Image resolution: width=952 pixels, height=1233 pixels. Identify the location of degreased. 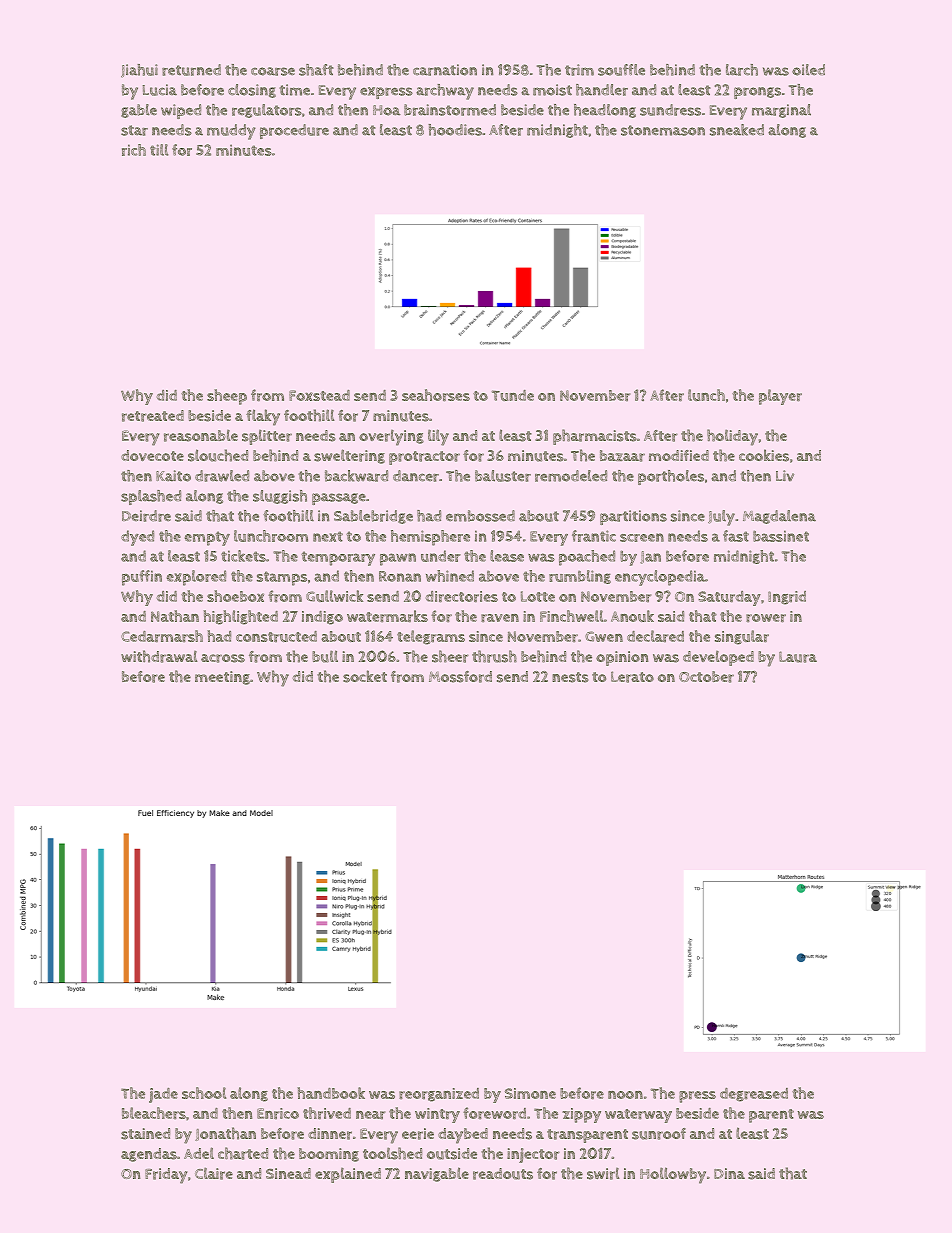
(754, 1095).
